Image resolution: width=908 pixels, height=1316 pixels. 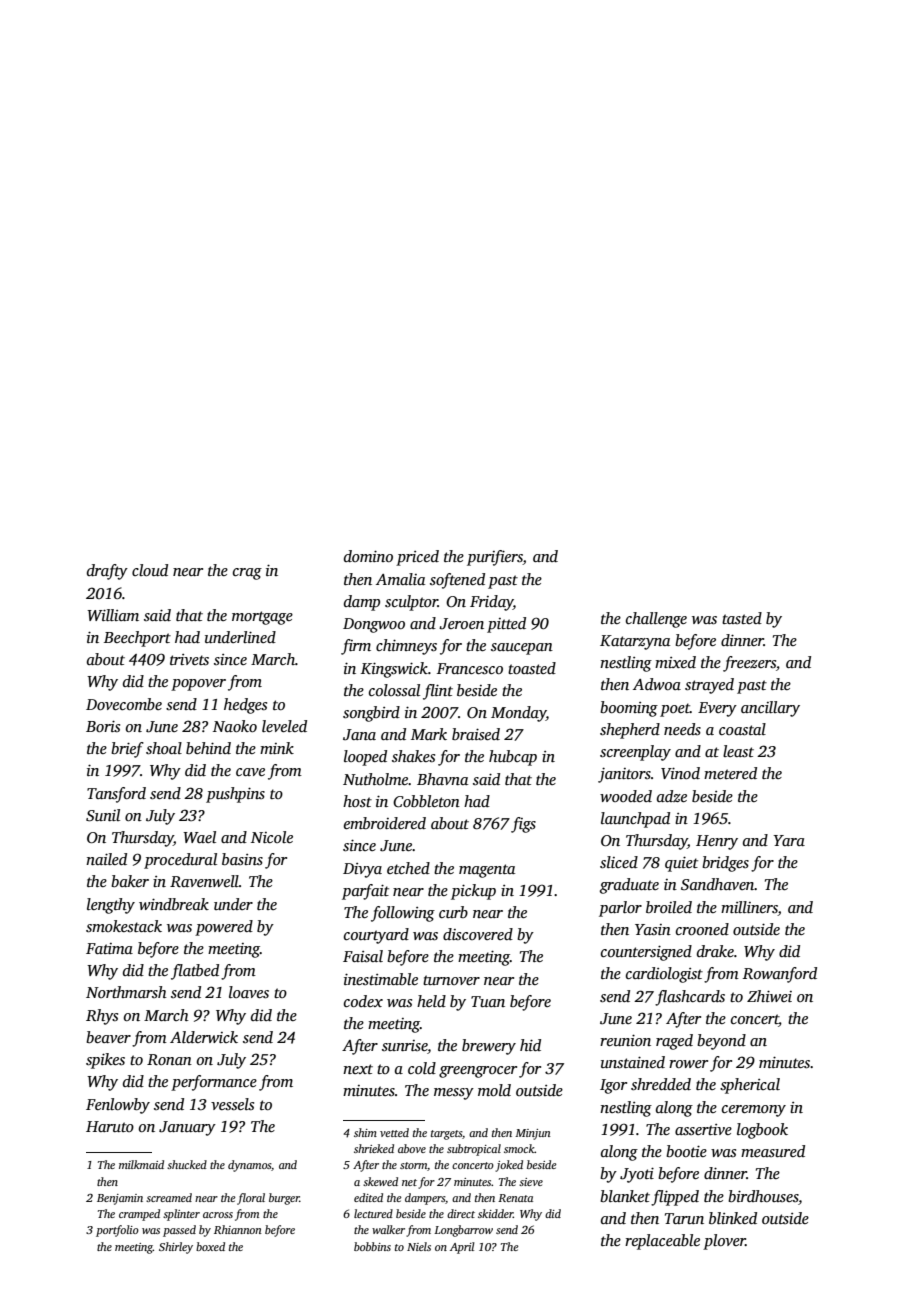 I want to click on courtyard, so click(x=376, y=936).
